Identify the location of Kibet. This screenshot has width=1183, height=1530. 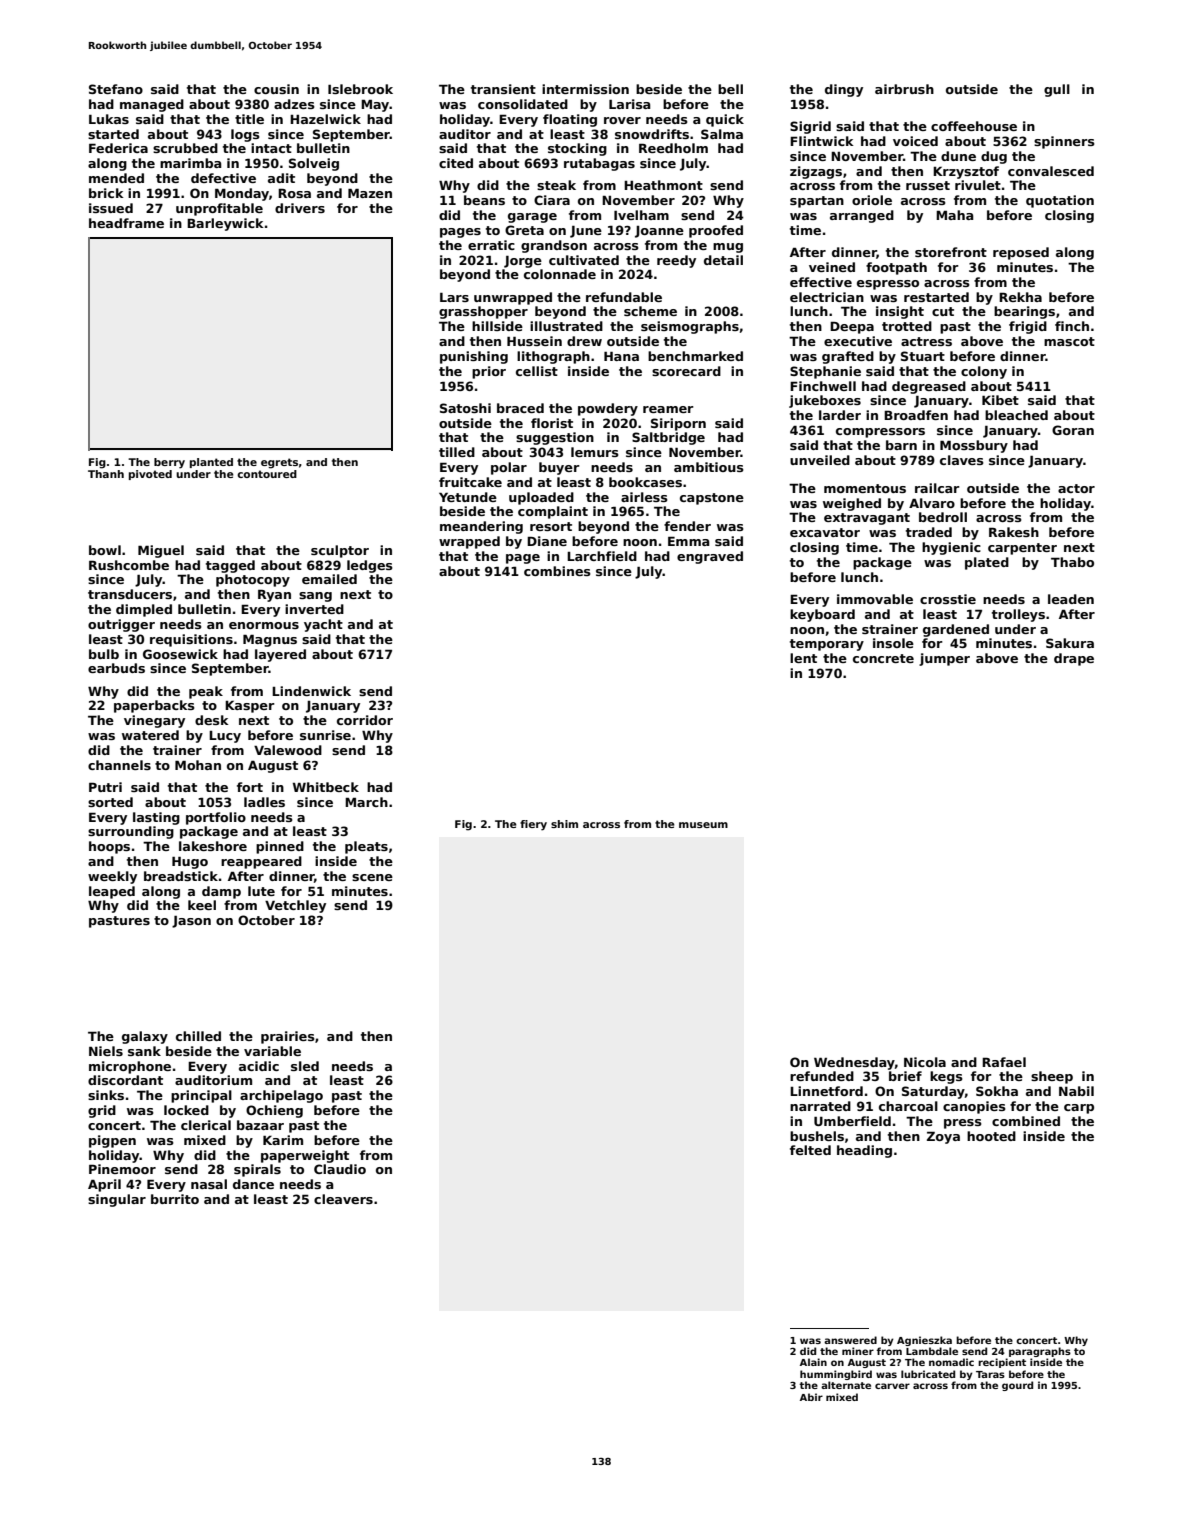
(1000, 400).
